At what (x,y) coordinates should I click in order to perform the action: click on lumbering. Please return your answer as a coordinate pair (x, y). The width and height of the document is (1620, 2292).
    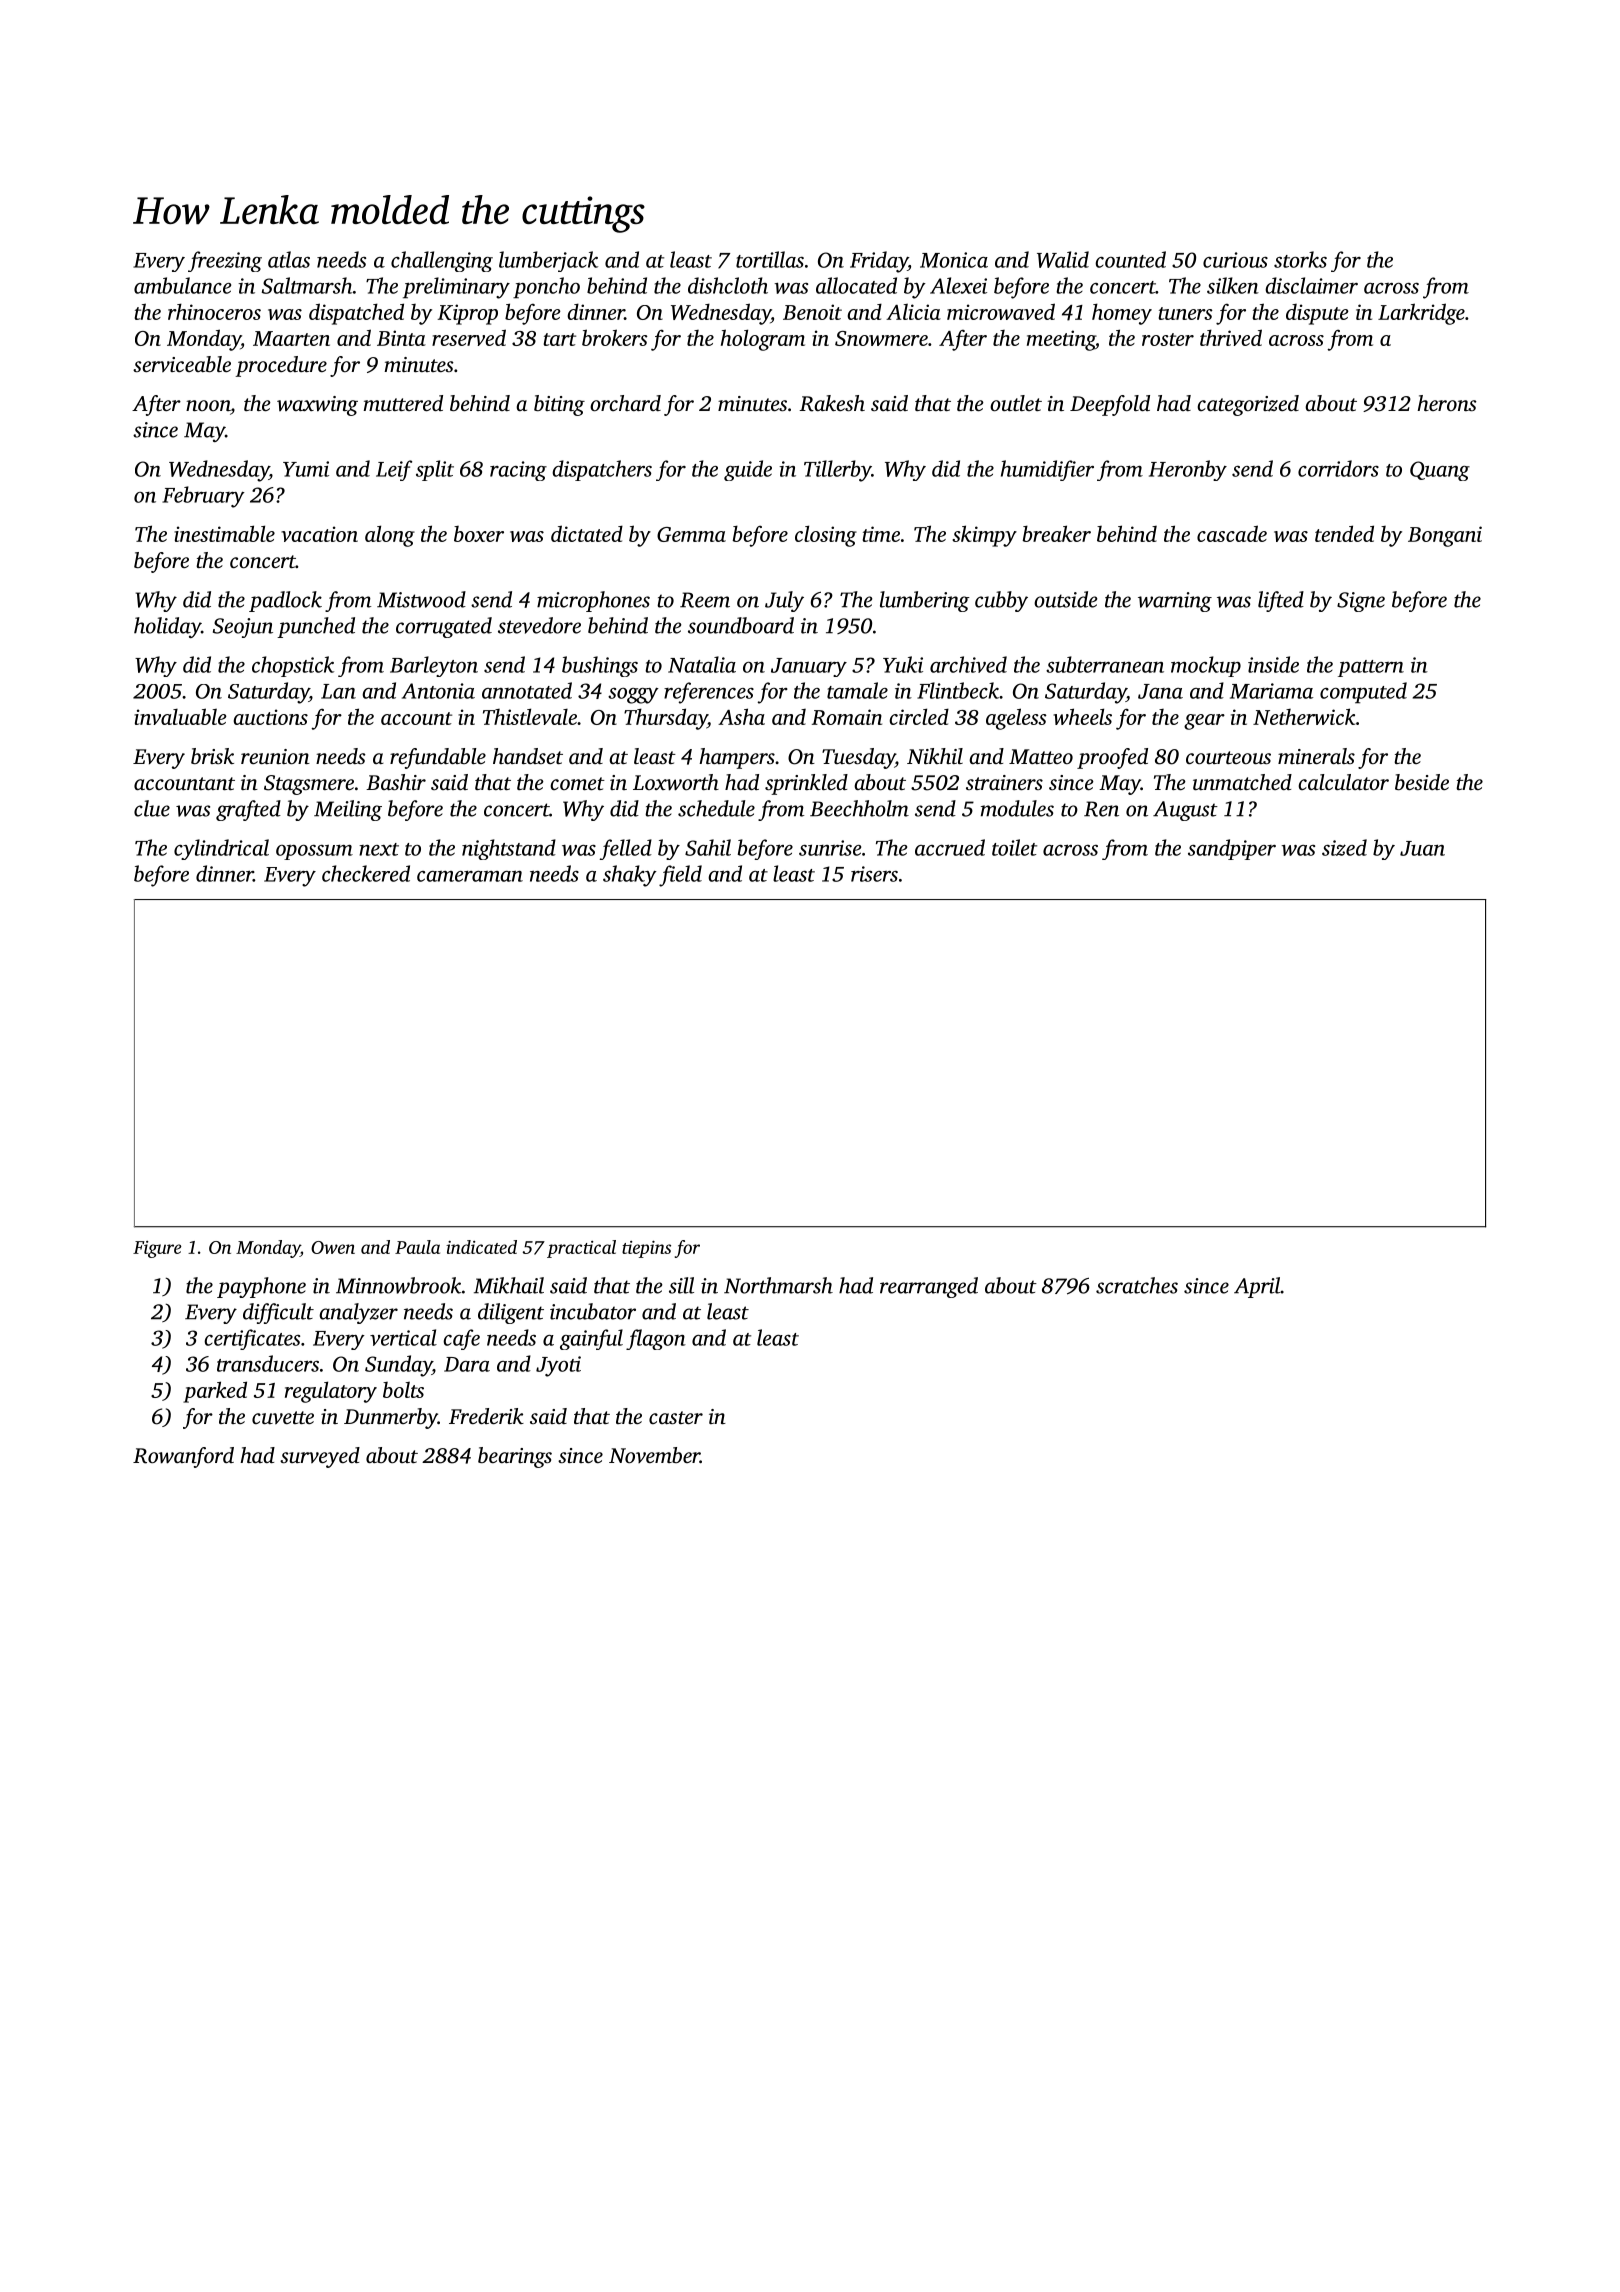
    Looking at the image, I should click on (925, 601).
